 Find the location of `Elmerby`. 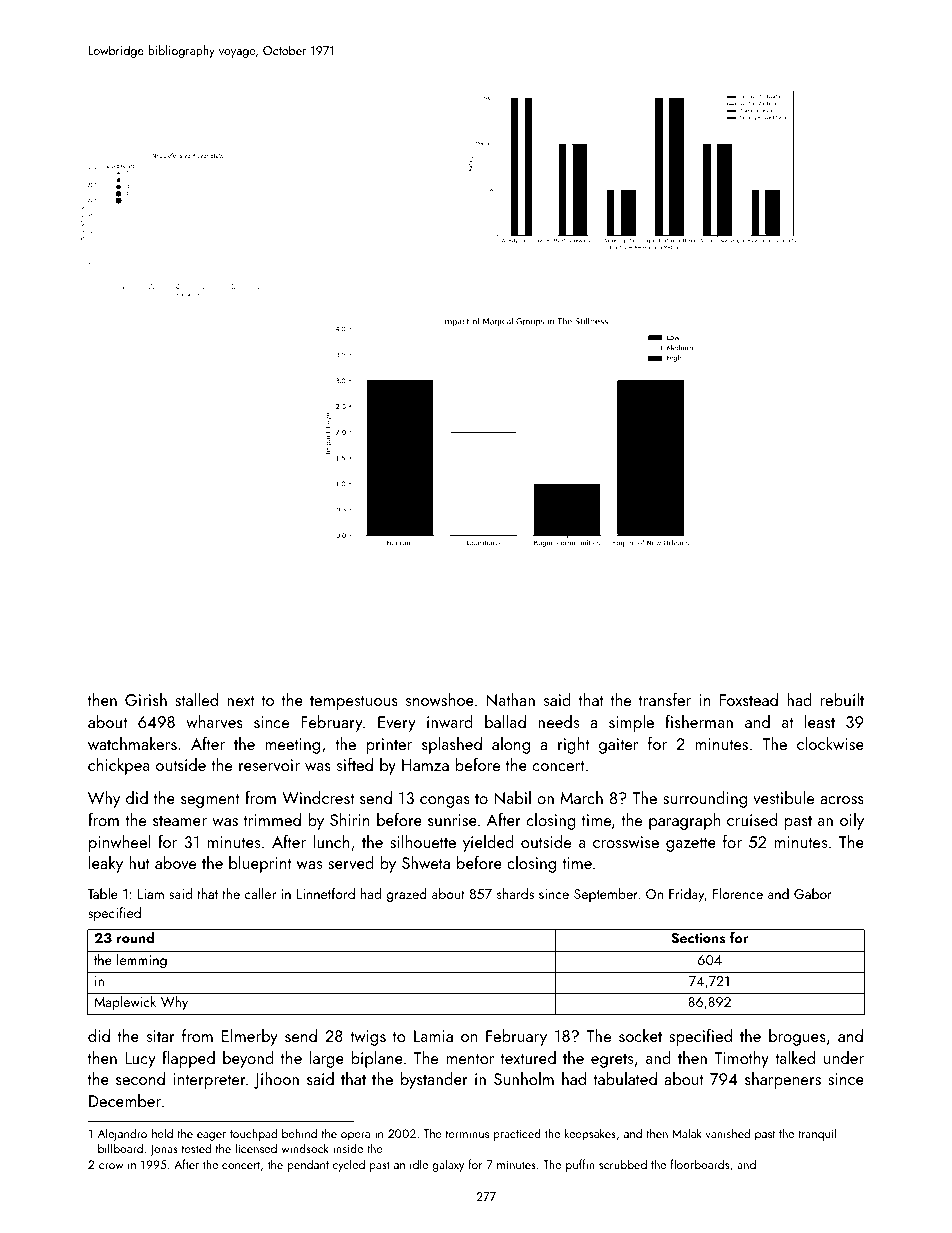

Elmerby is located at coordinates (250, 1037).
